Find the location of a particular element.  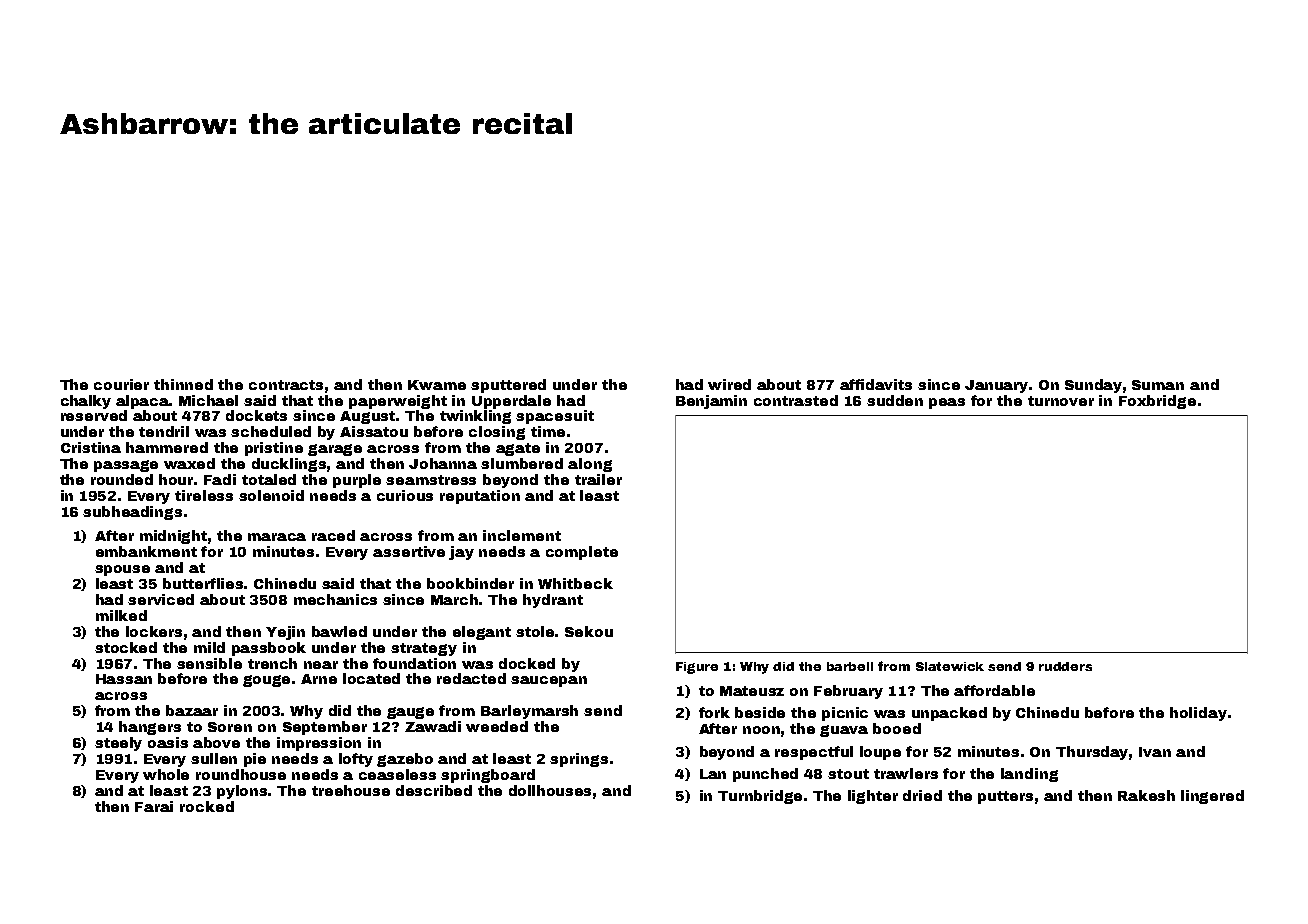

complete is located at coordinates (582, 553).
